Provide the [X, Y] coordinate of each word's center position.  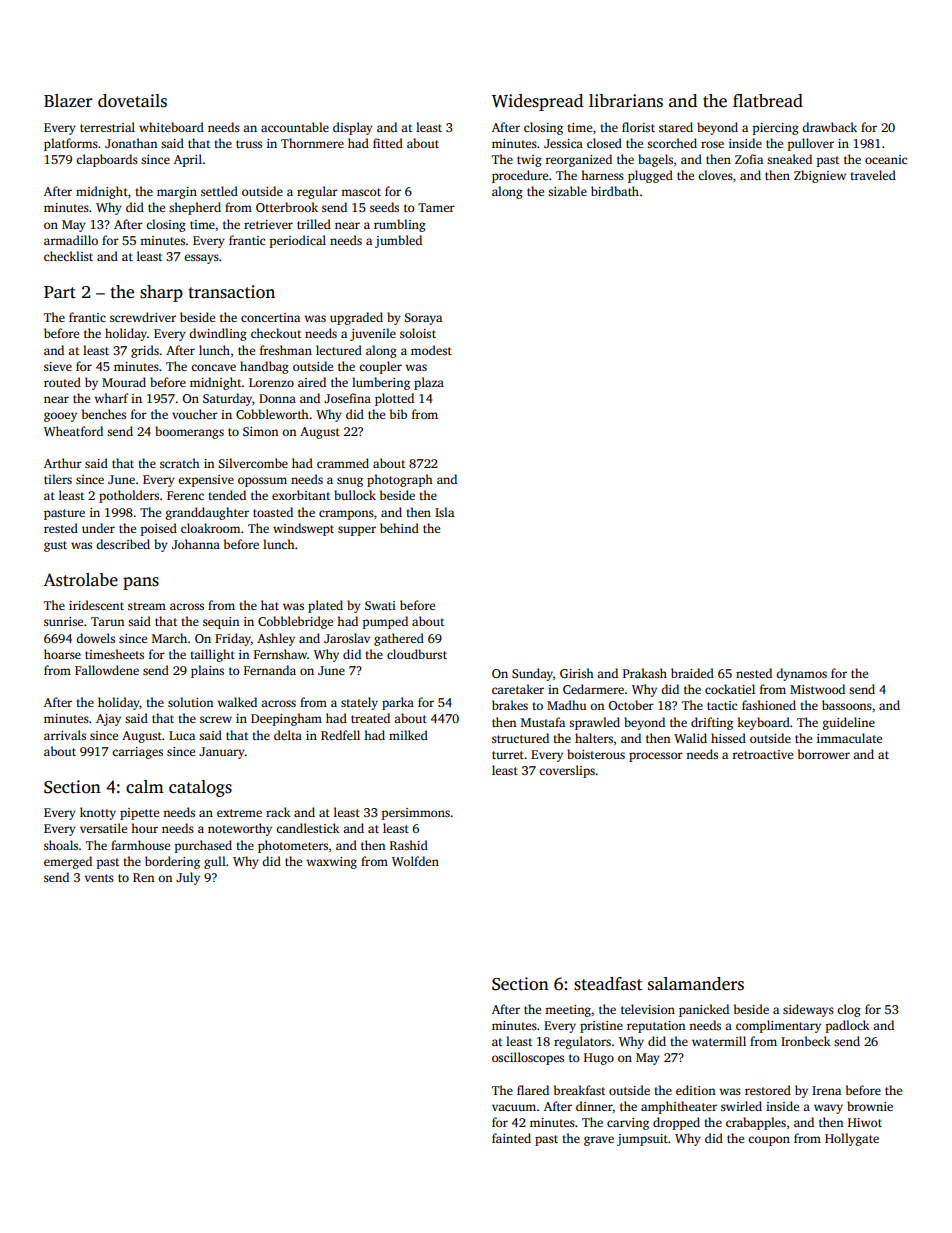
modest [431, 350]
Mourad [124, 382]
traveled [873, 175]
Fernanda [270, 670]
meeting [568, 1011]
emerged [68, 862]
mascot [361, 192]
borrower [824, 754]
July [188, 878]
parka [398, 703]
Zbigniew [820, 176]
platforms [71, 144]
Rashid [409, 845]
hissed [728, 738]
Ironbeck [806, 1041]
